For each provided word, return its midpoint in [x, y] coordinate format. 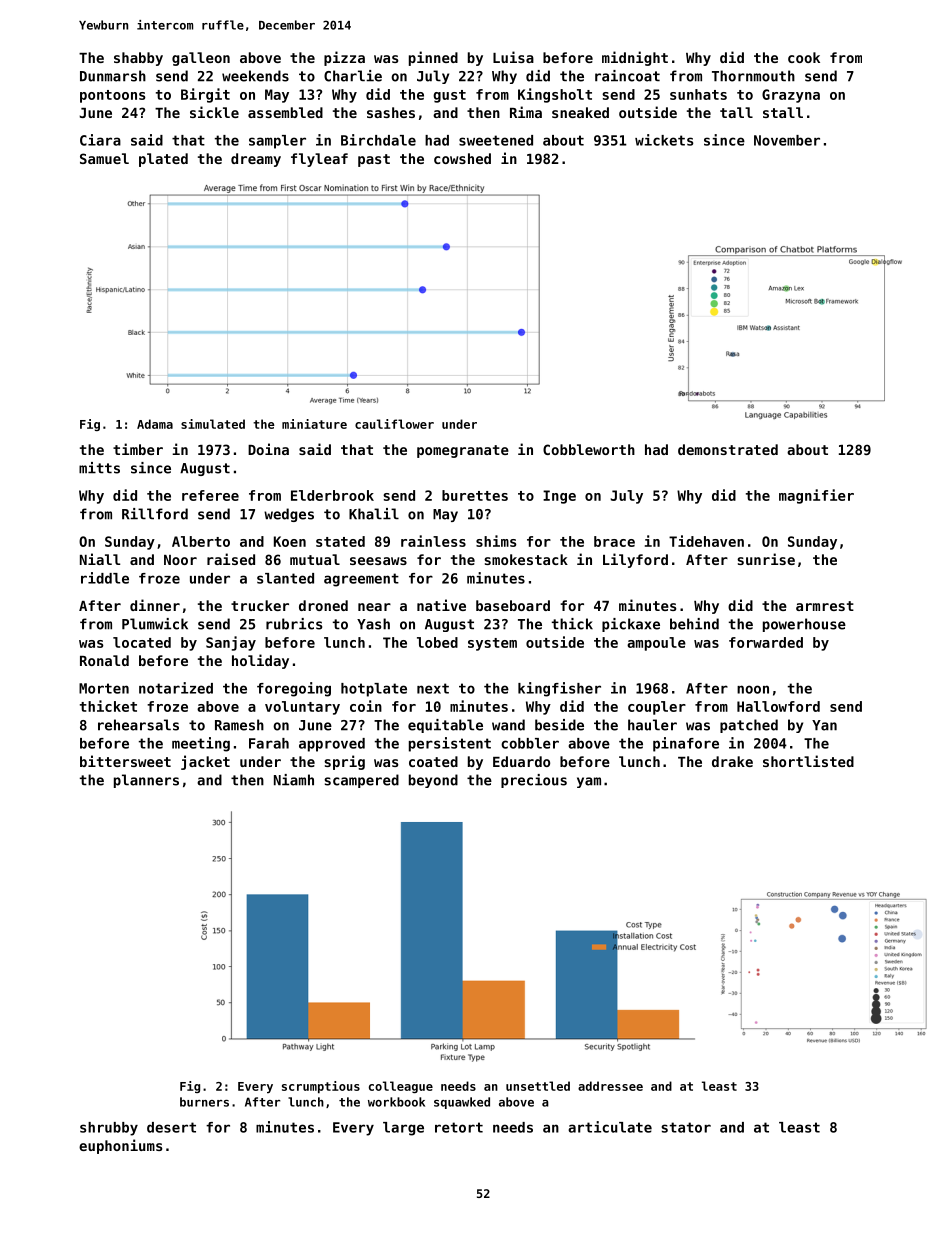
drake [732, 761]
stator [686, 1127]
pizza [344, 58]
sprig [344, 762]
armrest [825, 606]
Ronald [104, 660]
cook [804, 57]
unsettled [538, 1086]
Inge [559, 497]
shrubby [109, 1129]
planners [146, 781]
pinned [433, 58]
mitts [99, 468]
